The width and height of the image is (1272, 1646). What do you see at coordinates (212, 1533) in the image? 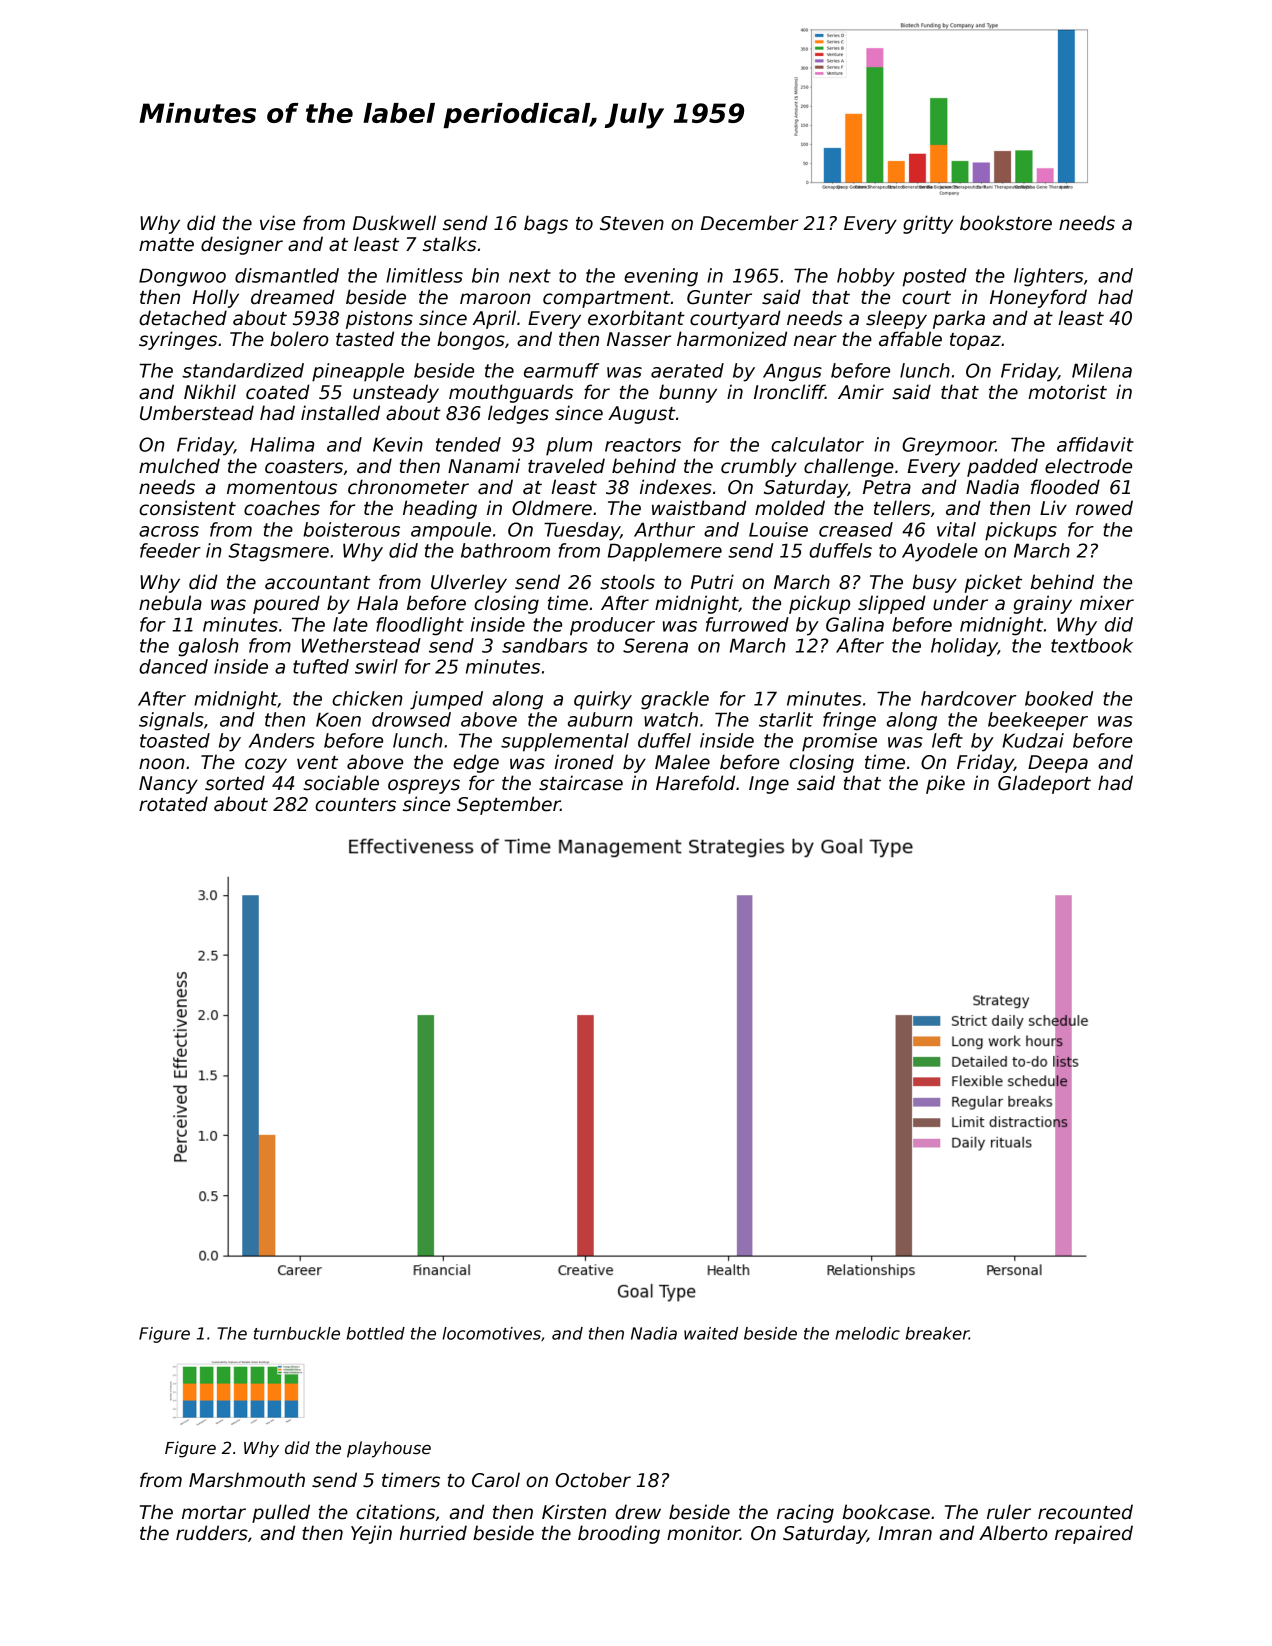
I see `rudders` at bounding box center [212, 1533].
